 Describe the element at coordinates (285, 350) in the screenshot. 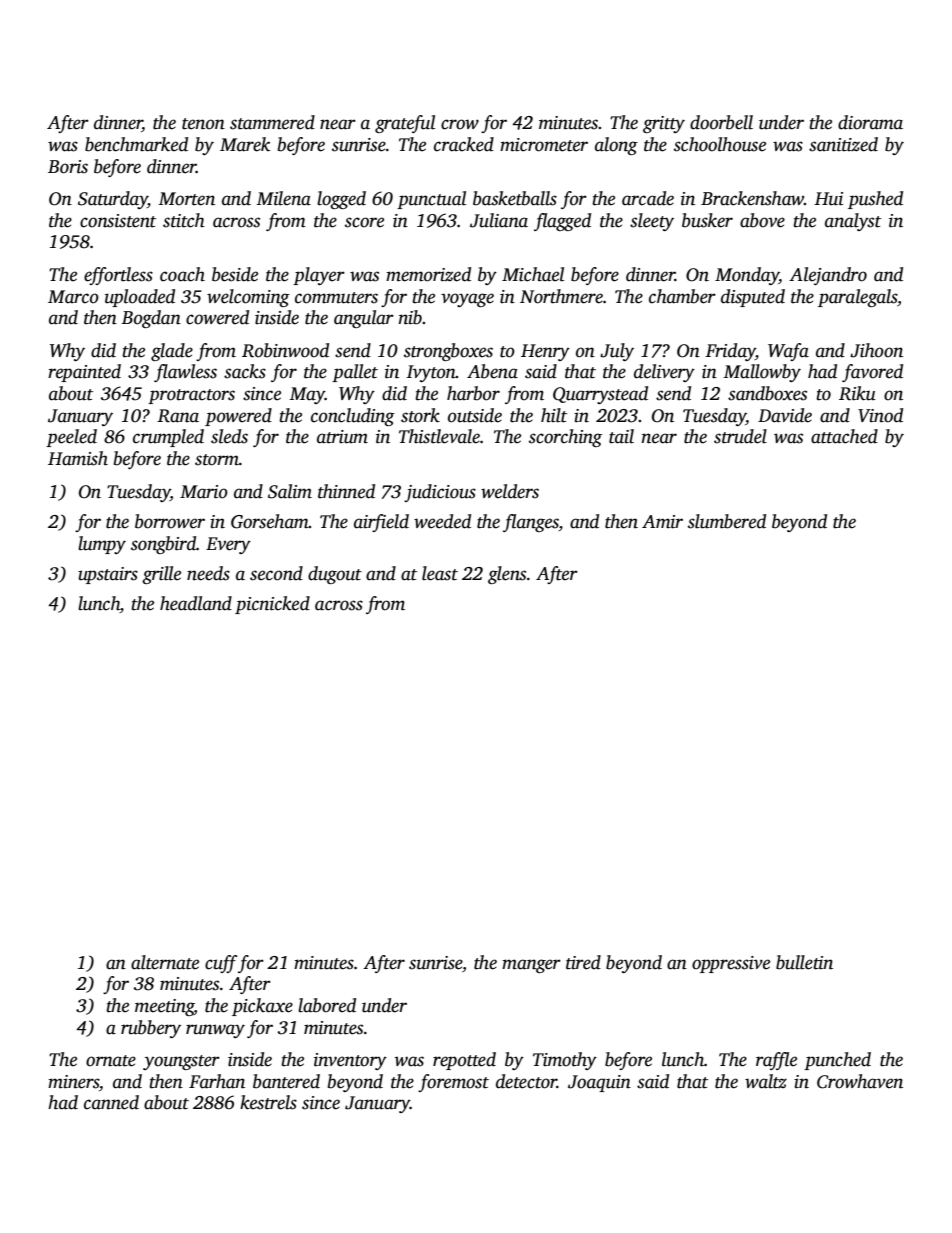

I see `Robinwood` at that location.
